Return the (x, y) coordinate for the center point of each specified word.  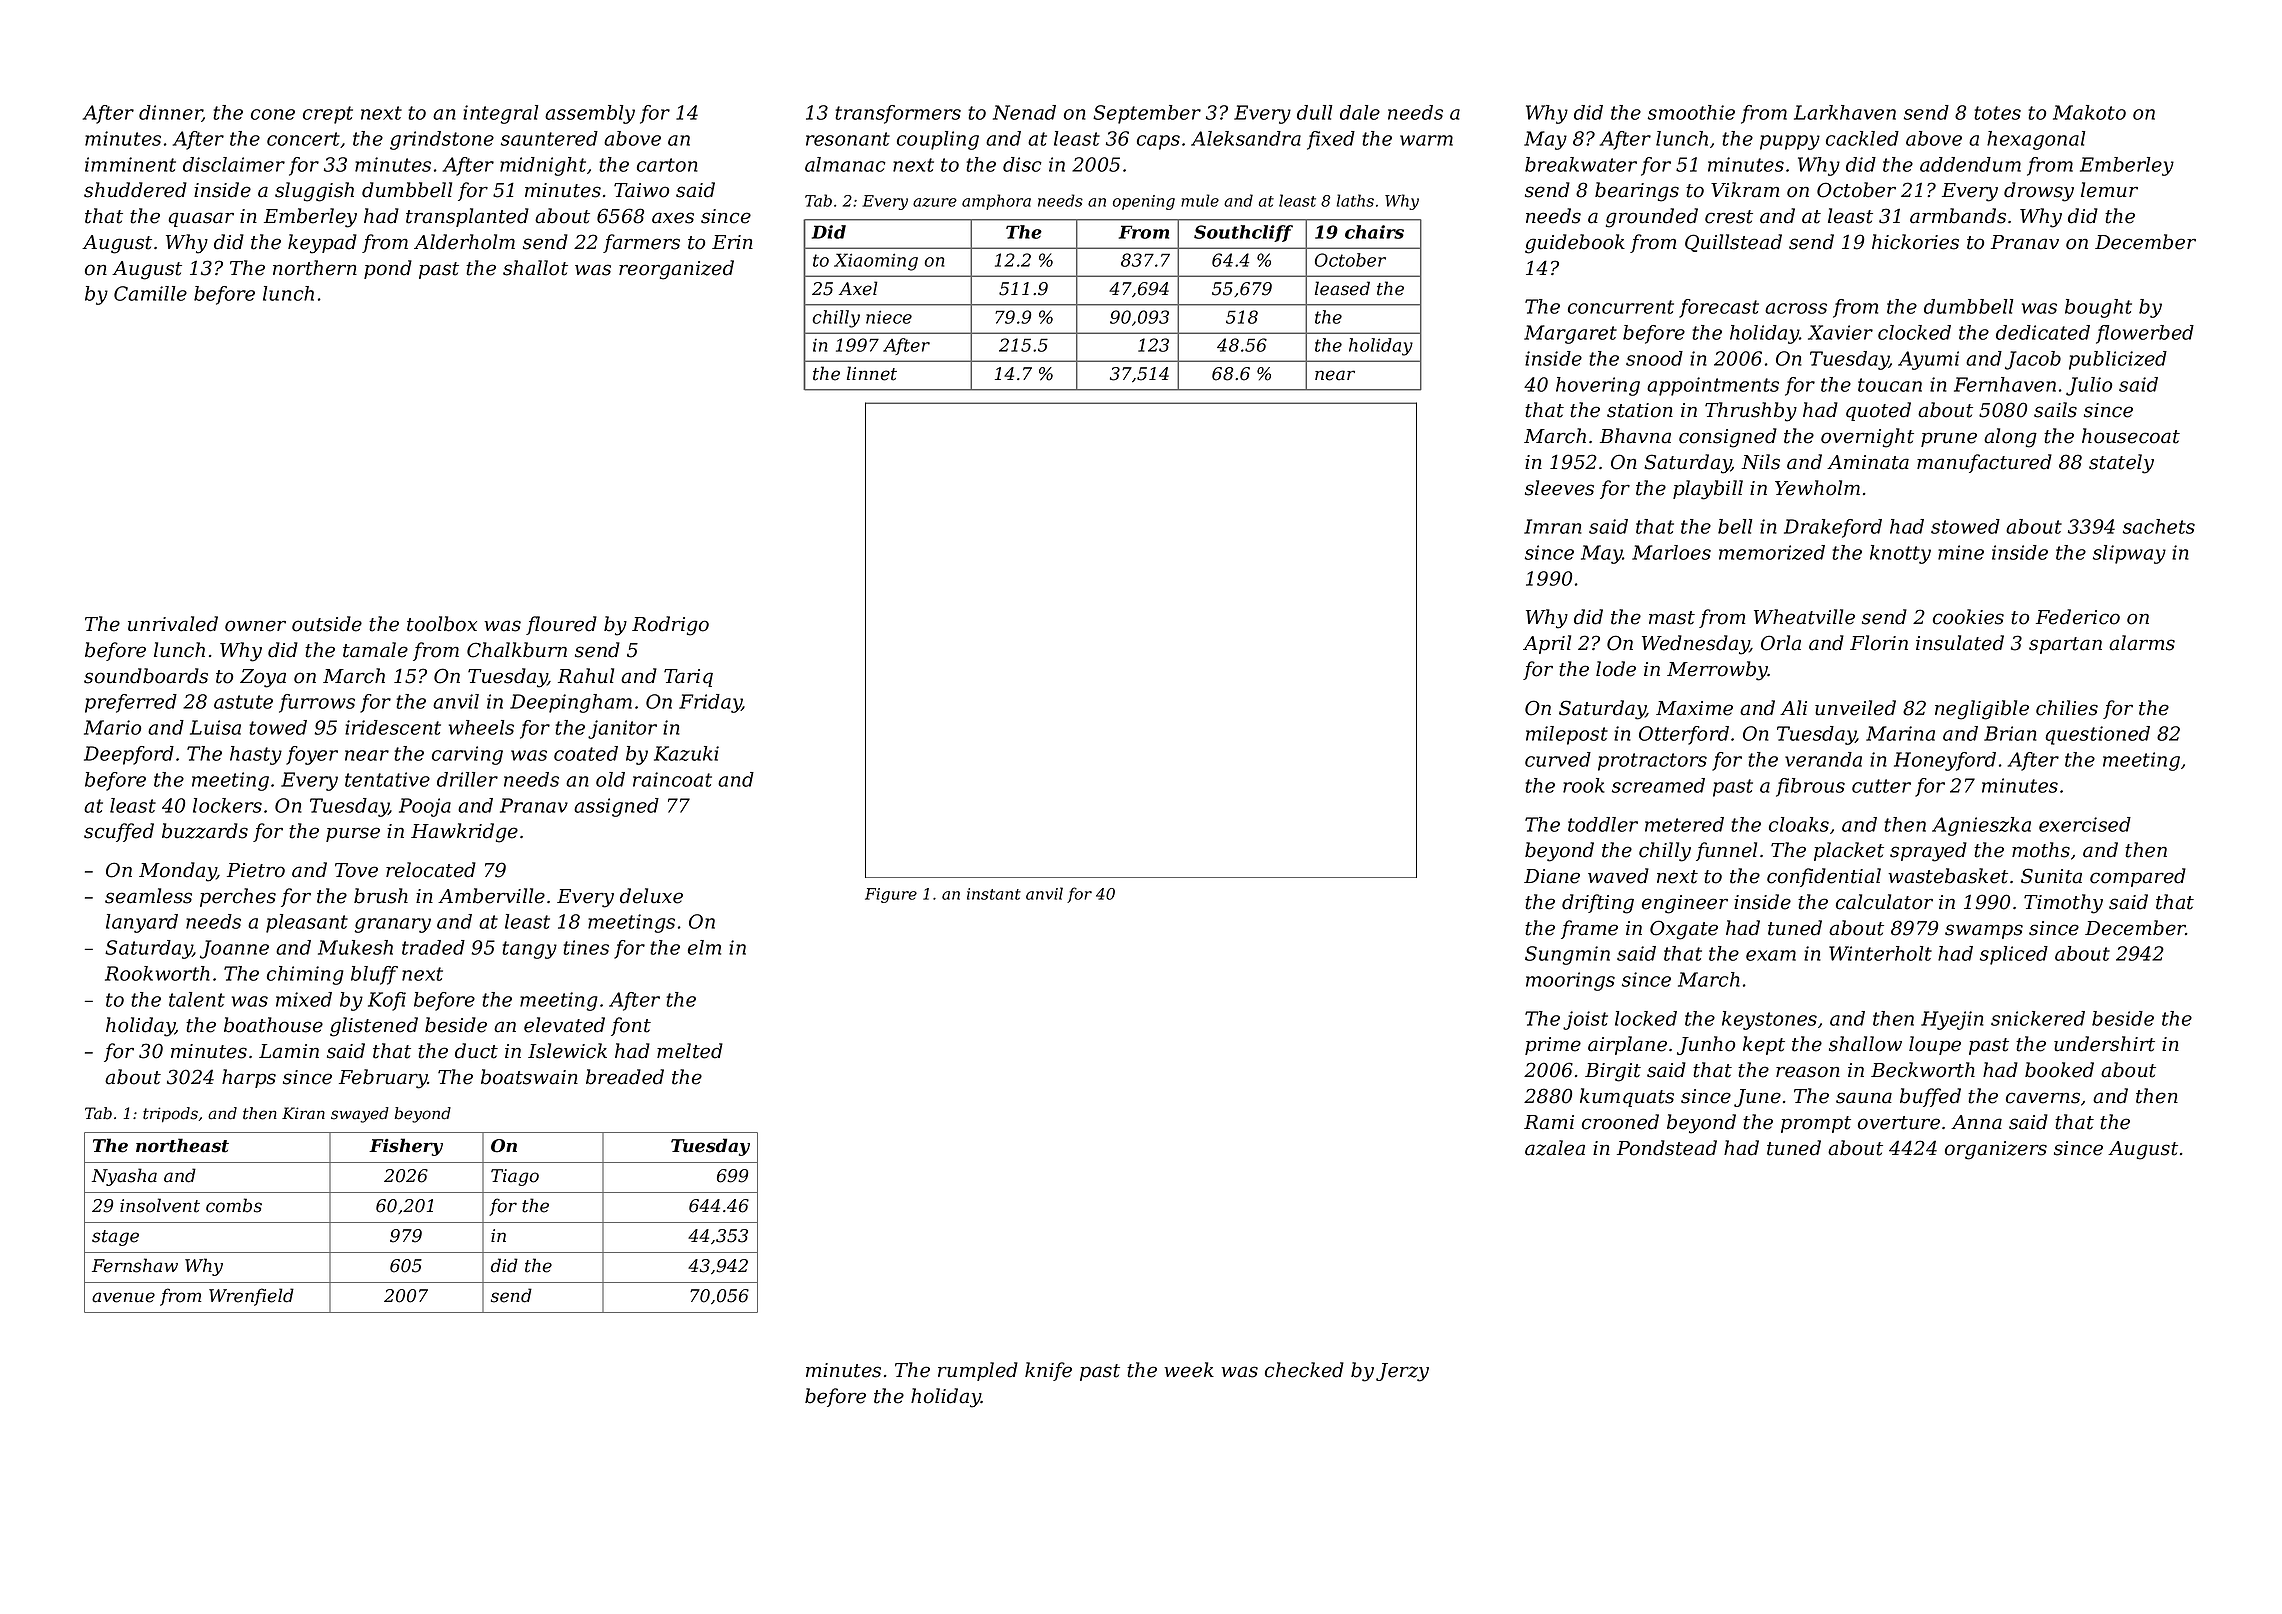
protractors (1652, 762)
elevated (564, 1025)
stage (115, 1238)
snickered (2038, 1018)
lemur (2109, 190)
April (1547, 644)
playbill (1708, 490)
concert (303, 139)
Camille (150, 293)
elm (704, 947)
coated (586, 753)
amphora (996, 202)
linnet (872, 373)
